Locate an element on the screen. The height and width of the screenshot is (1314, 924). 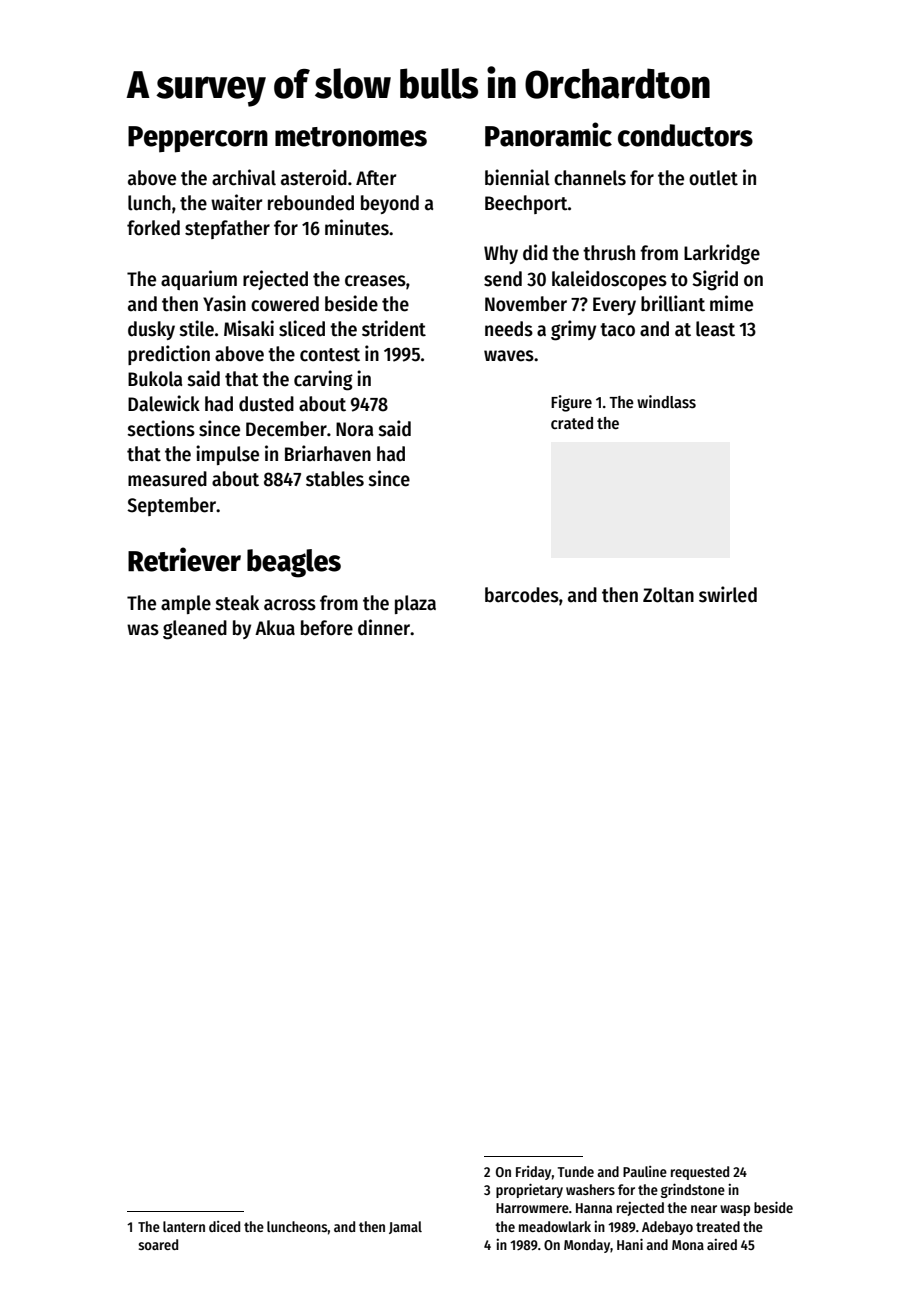
Friday is located at coordinates (533, 1173).
